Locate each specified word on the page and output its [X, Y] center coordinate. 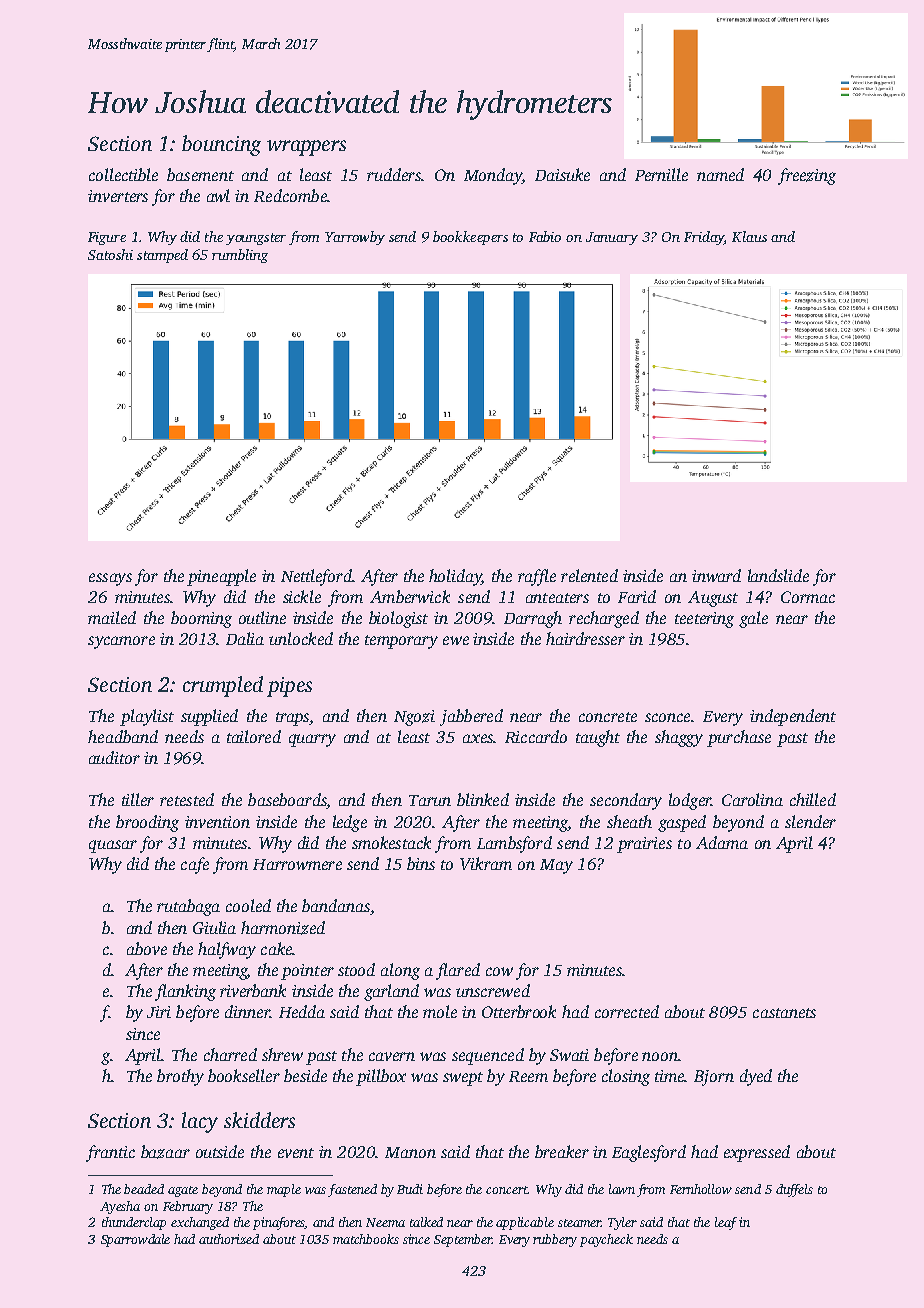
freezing [807, 176]
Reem [528, 1076]
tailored [254, 736]
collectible [123, 174]
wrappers [306, 148]
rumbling [240, 256]
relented [589, 575]
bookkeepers [470, 238]
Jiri [159, 1012]
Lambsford [514, 844]
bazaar [165, 1152]
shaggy [679, 738]
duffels [794, 1190]
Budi [410, 1189]
